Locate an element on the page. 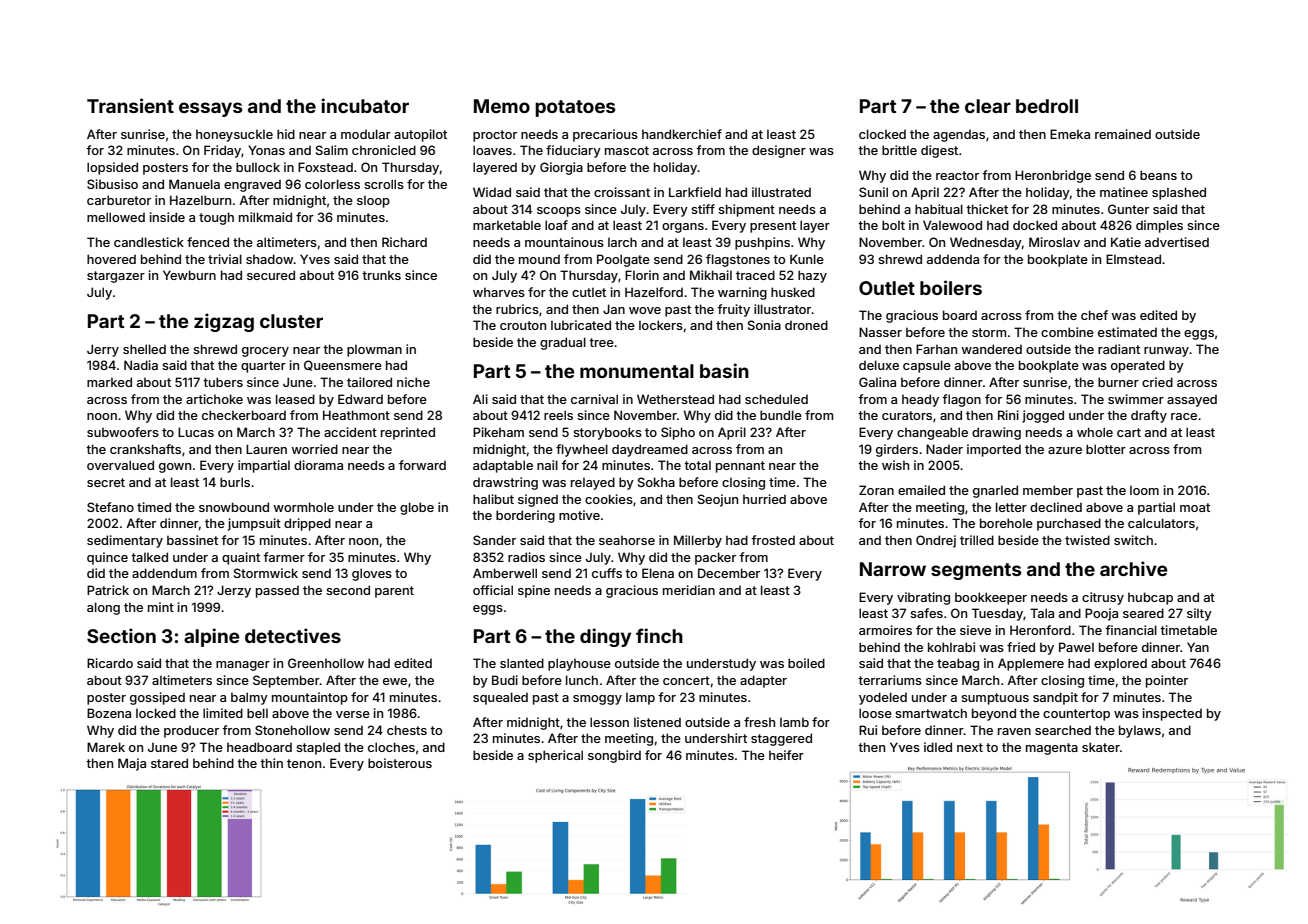  digest is located at coordinates (939, 151).
